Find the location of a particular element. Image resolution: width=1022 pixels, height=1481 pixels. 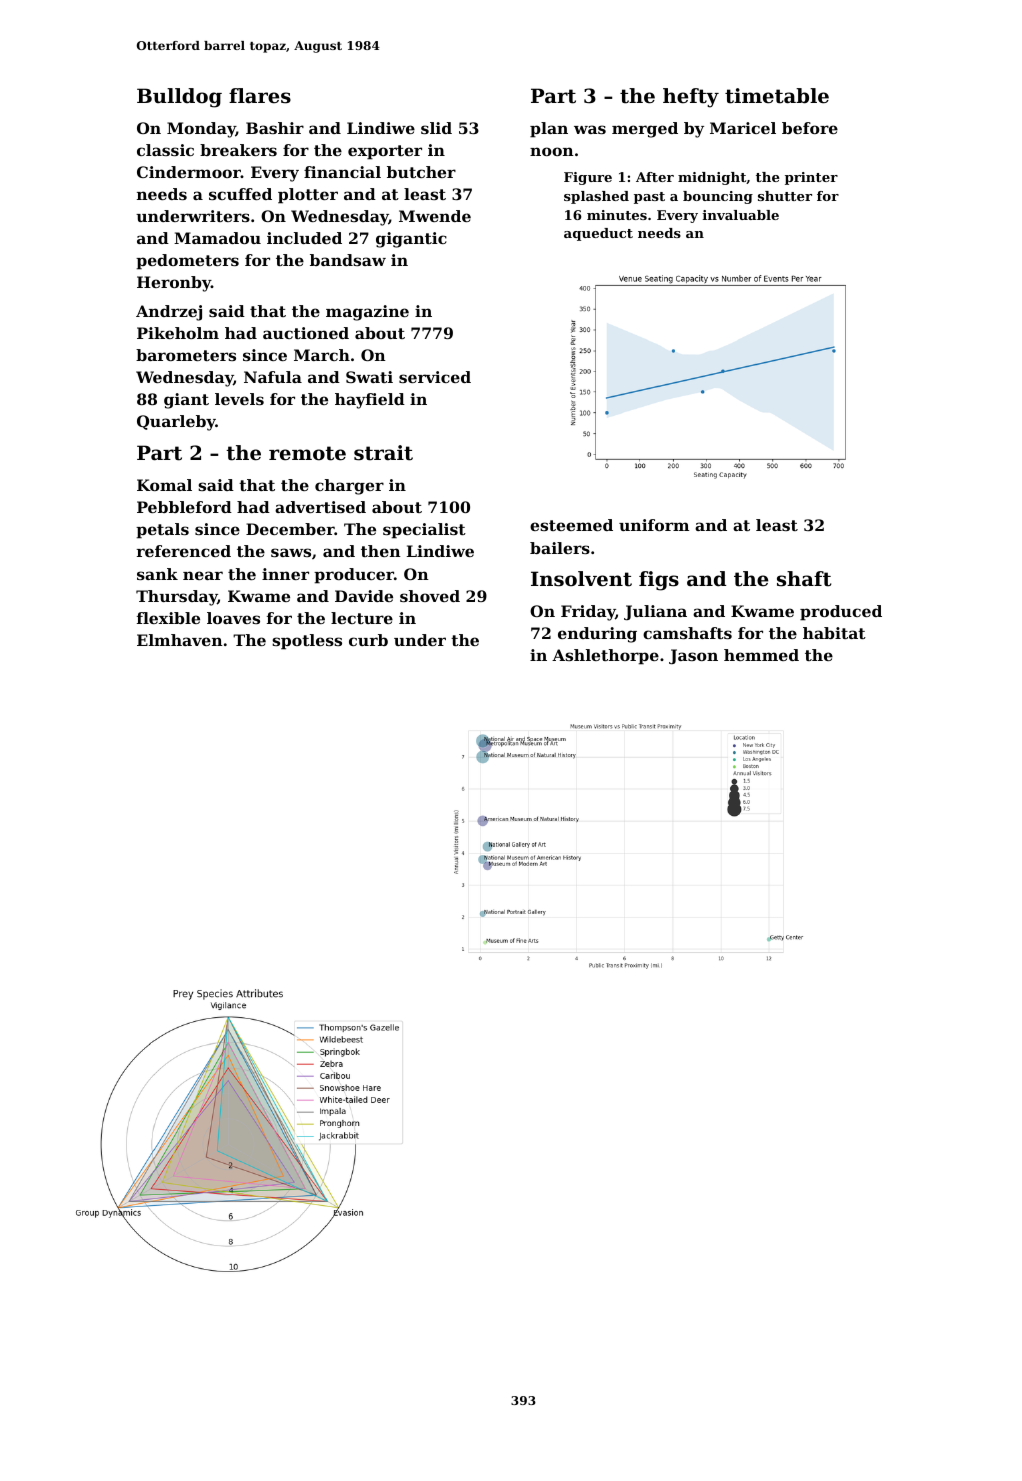

flares is located at coordinates (260, 96).
